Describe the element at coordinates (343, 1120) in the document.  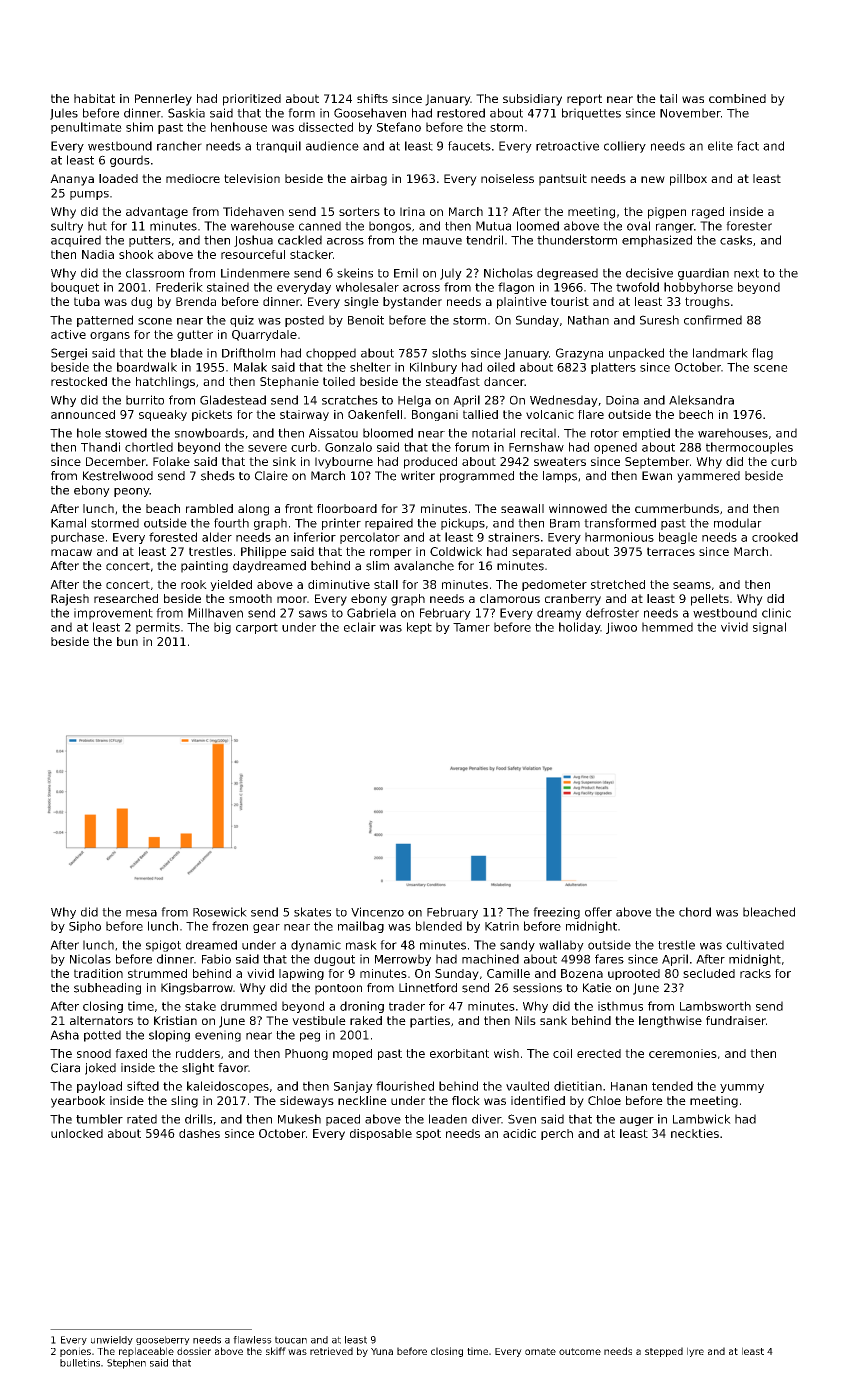
I see `paced` at that location.
